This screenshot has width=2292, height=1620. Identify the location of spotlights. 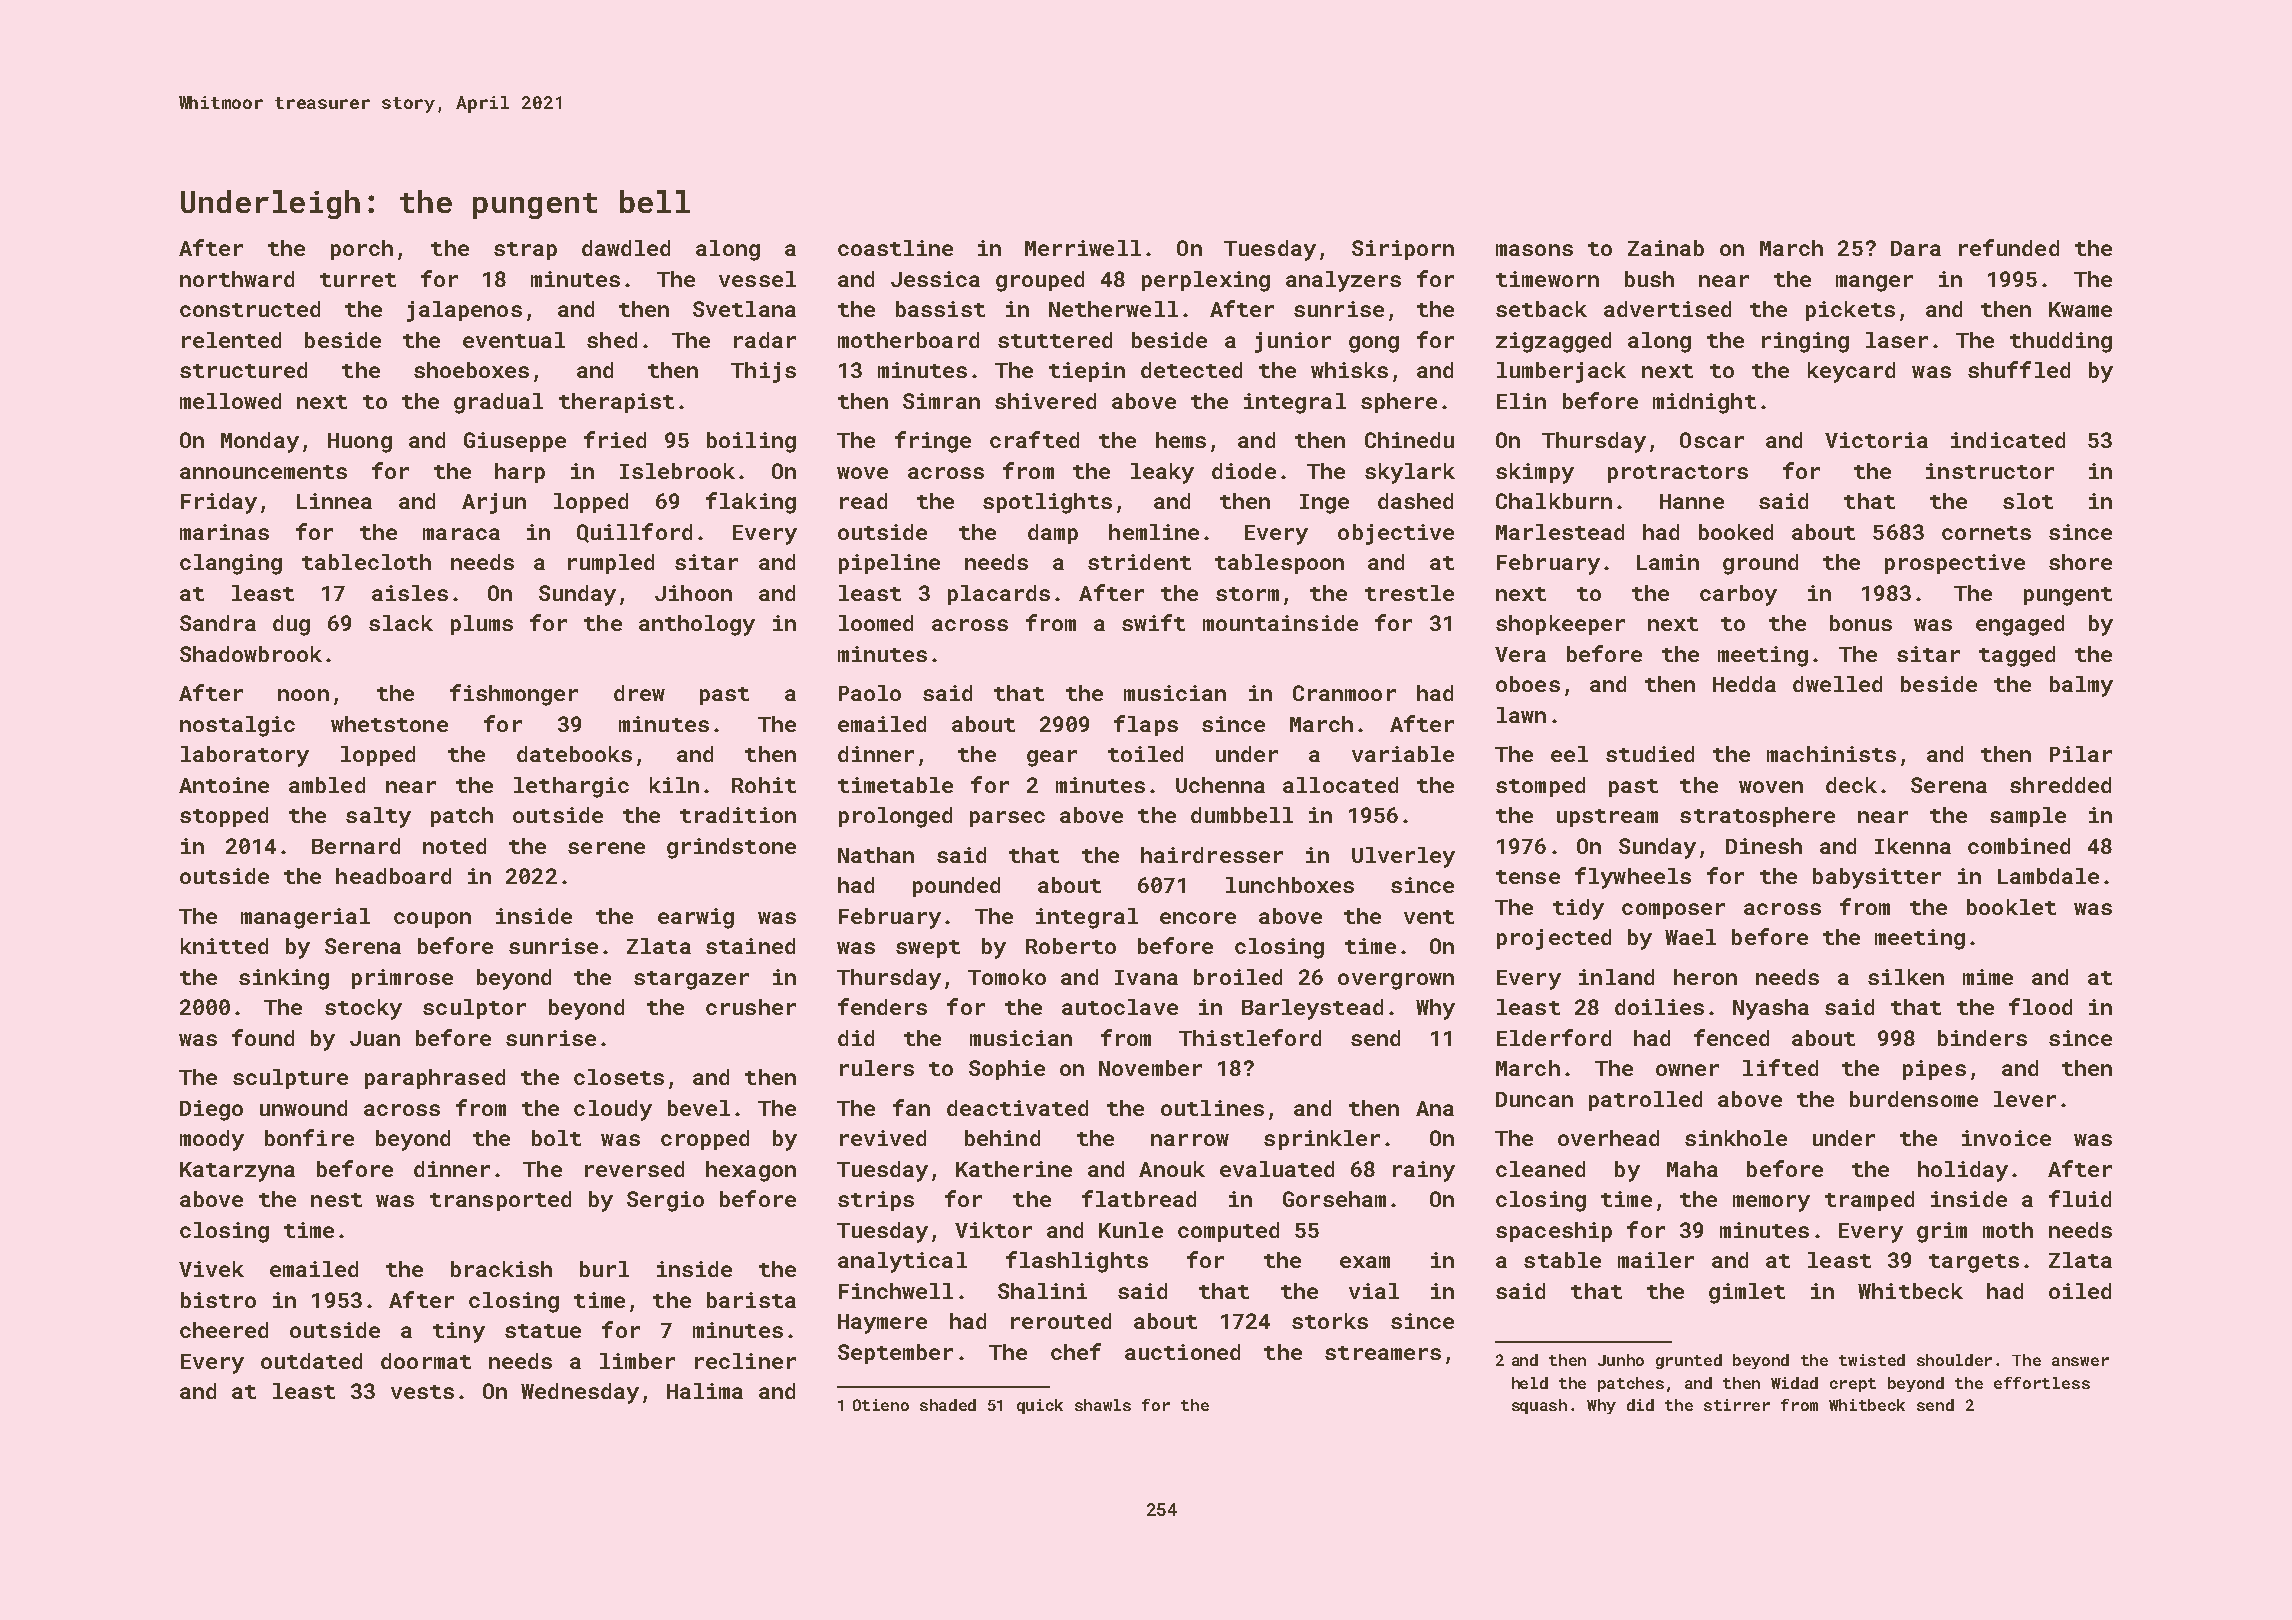
(1047, 503).
